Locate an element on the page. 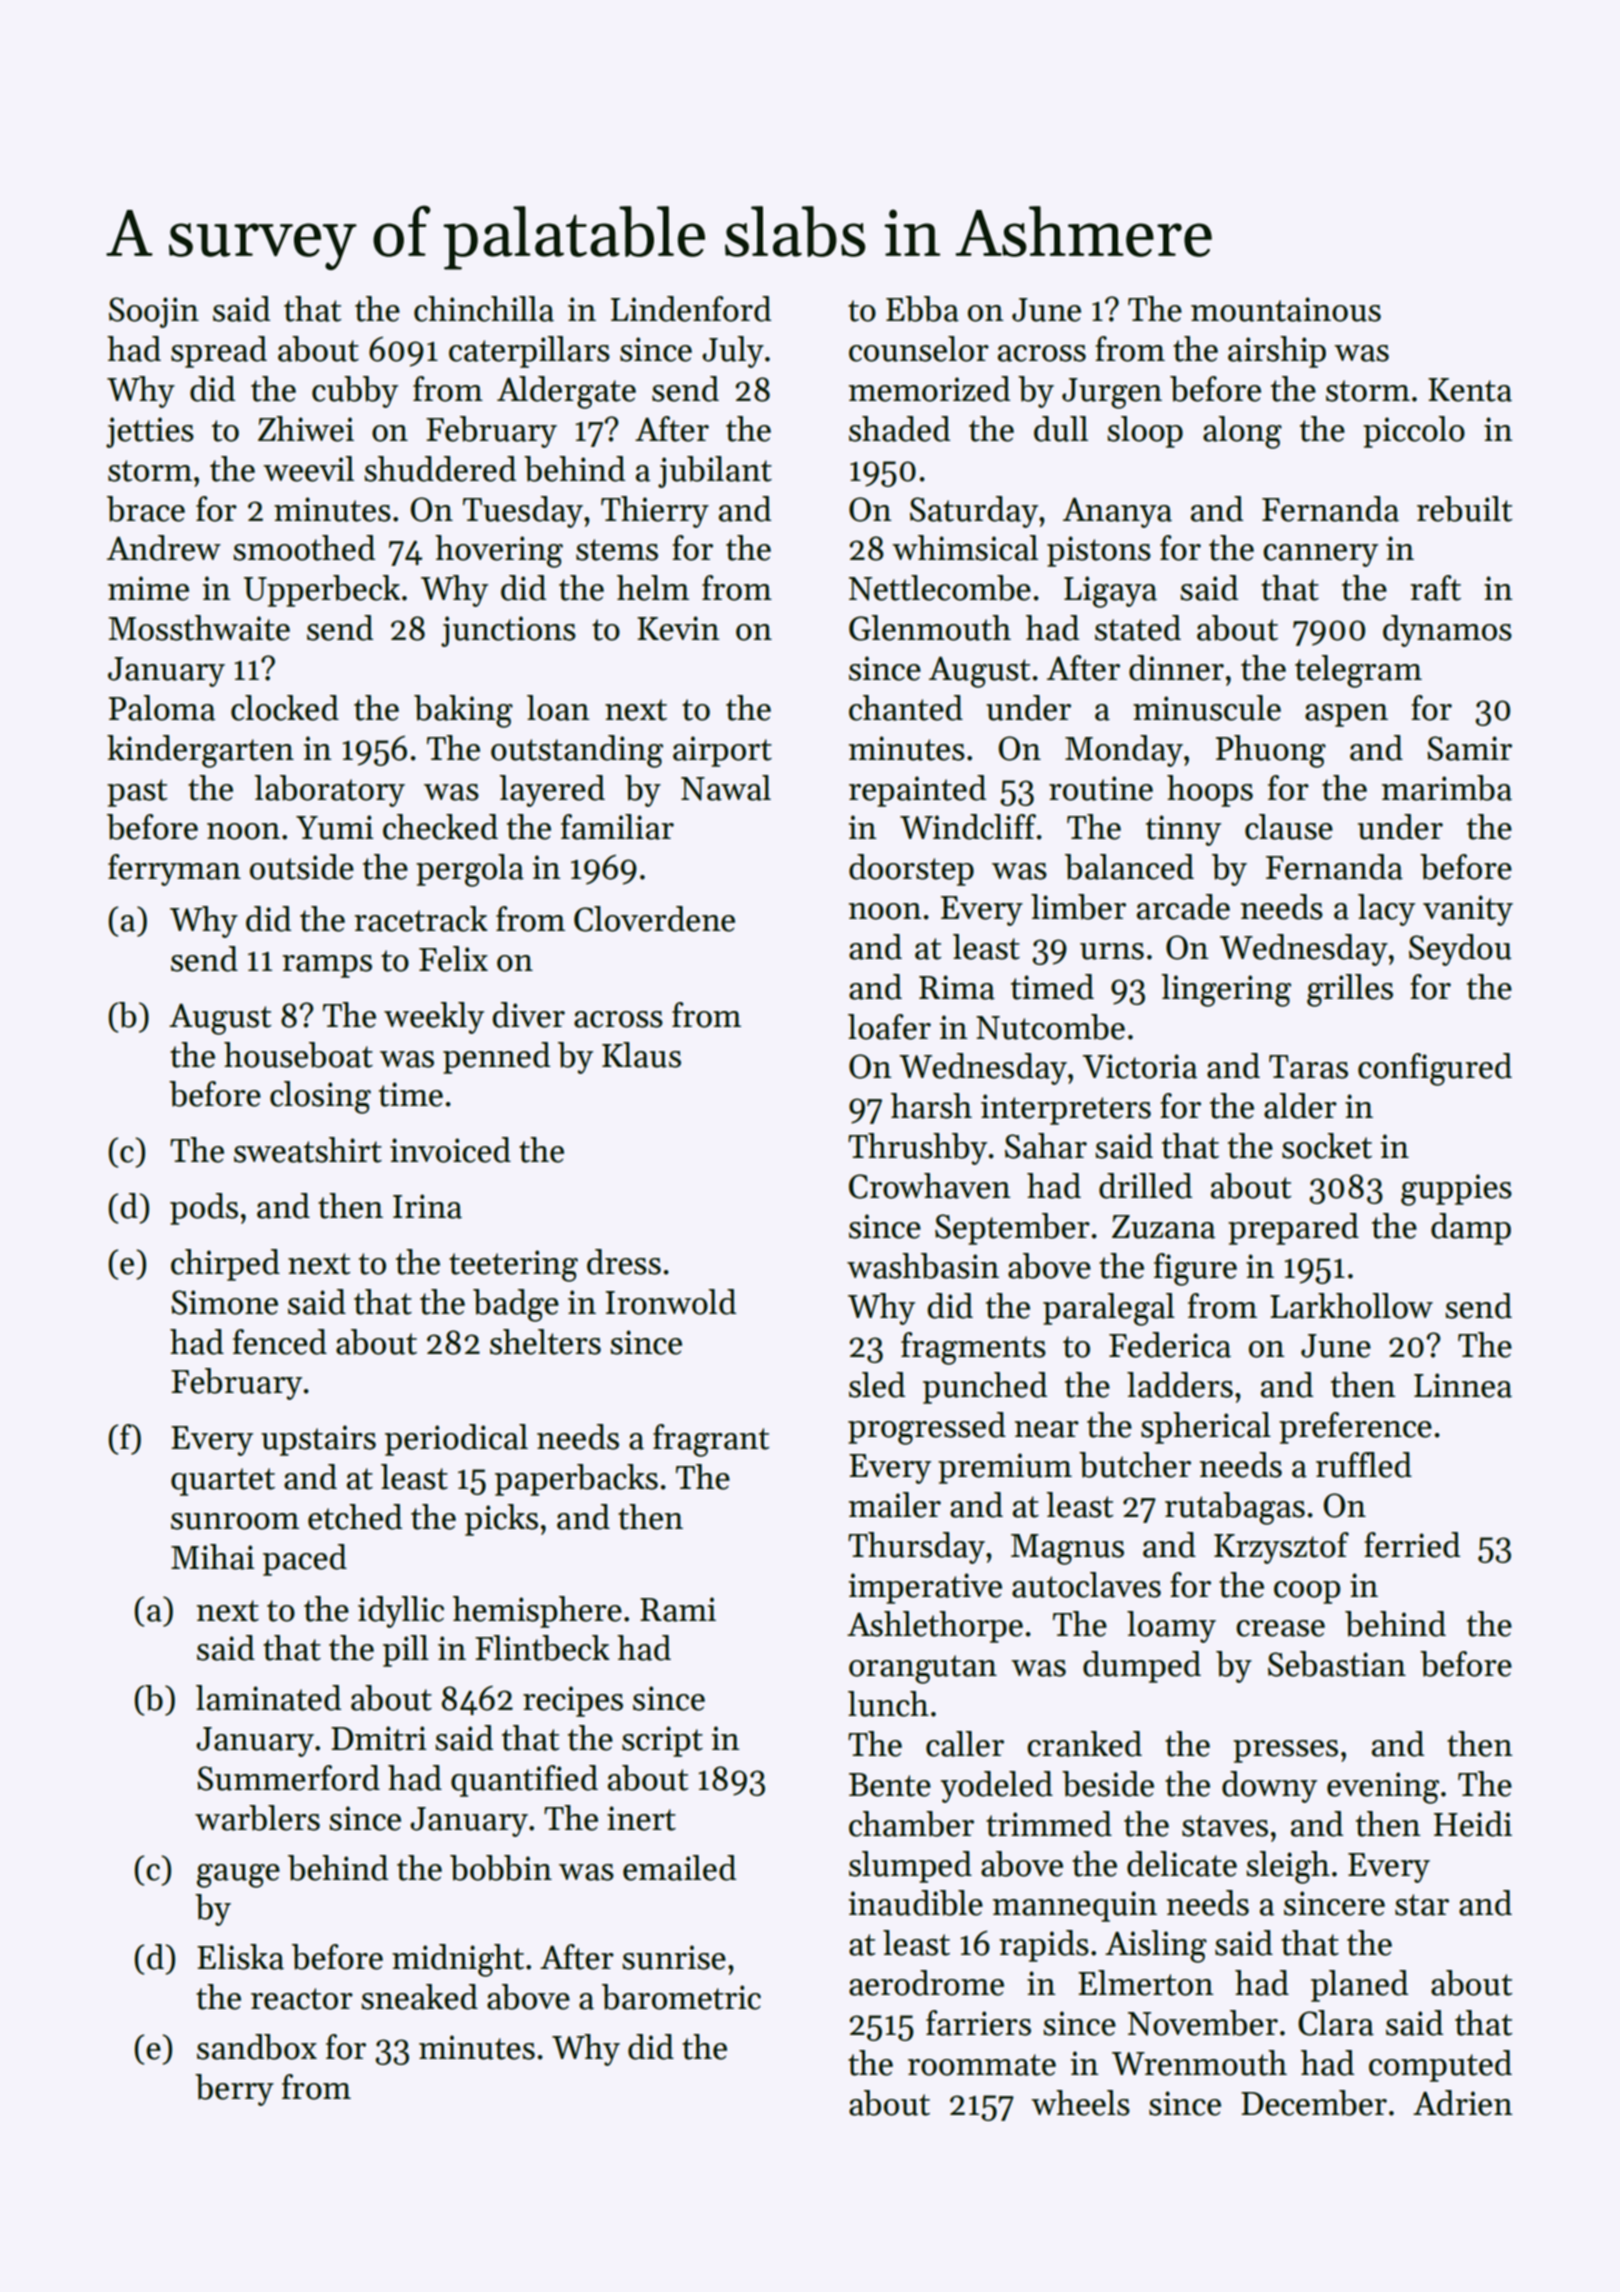 This page has width=1620, height=2292. berry is located at coordinates (234, 2090).
